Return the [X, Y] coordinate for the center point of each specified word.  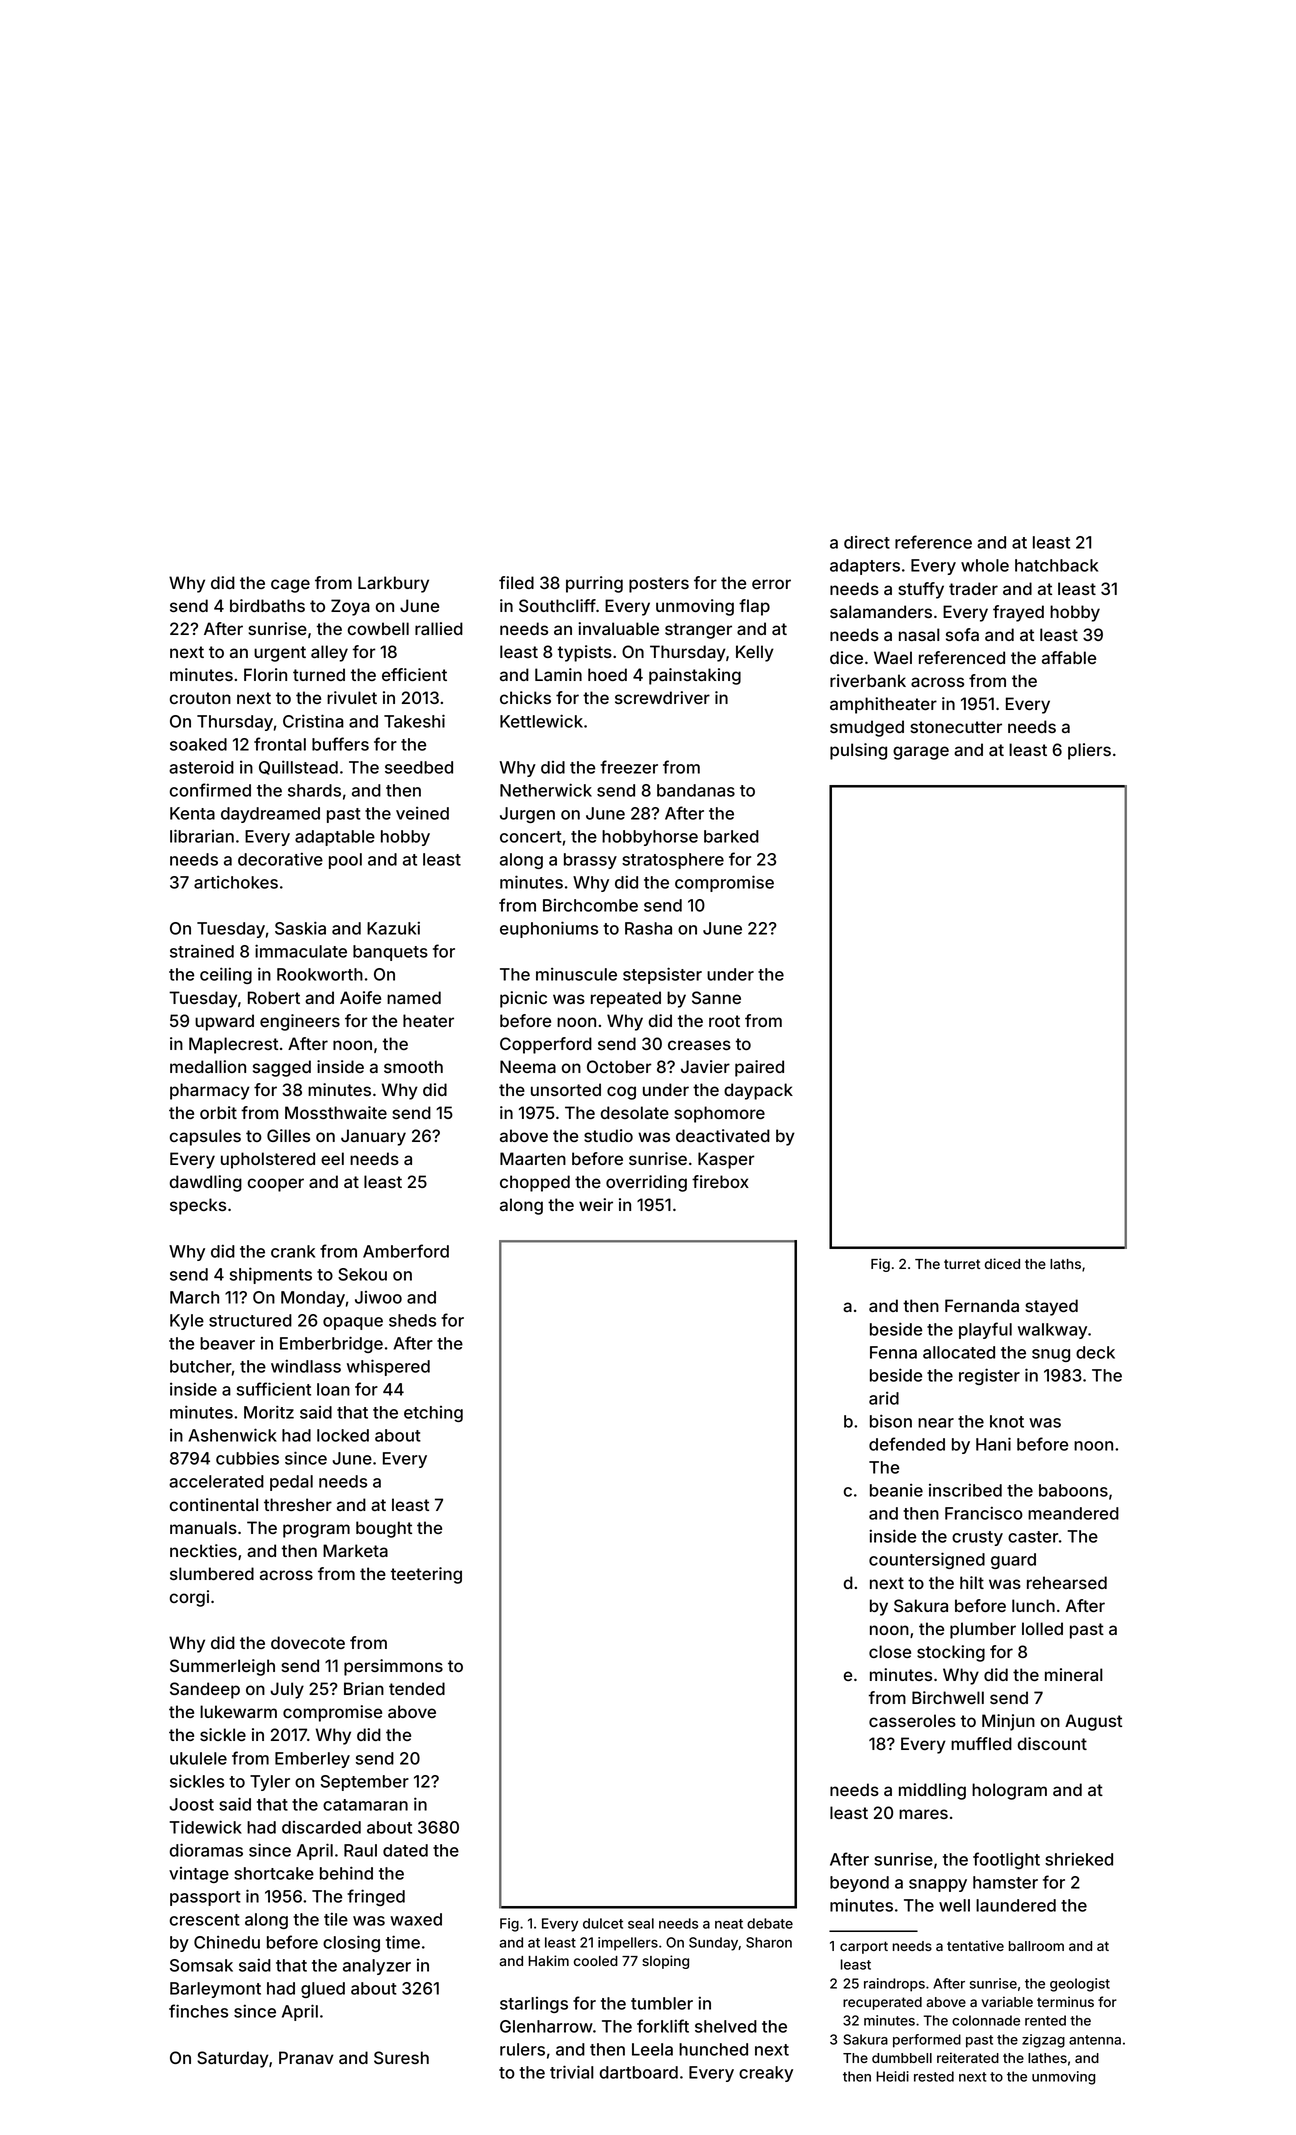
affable [1069, 657]
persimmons [393, 1667]
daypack [758, 1091]
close [890, 1651]
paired [759, 1068]
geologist [1080, 1985]
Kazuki [393, 928]
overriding [646, 1183]
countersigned [927, 1560]
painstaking [695, 676]
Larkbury [393, 584]
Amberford [406, 1251]
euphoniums [549, 929]
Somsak [201, 1965]
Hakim [548, 1960]
